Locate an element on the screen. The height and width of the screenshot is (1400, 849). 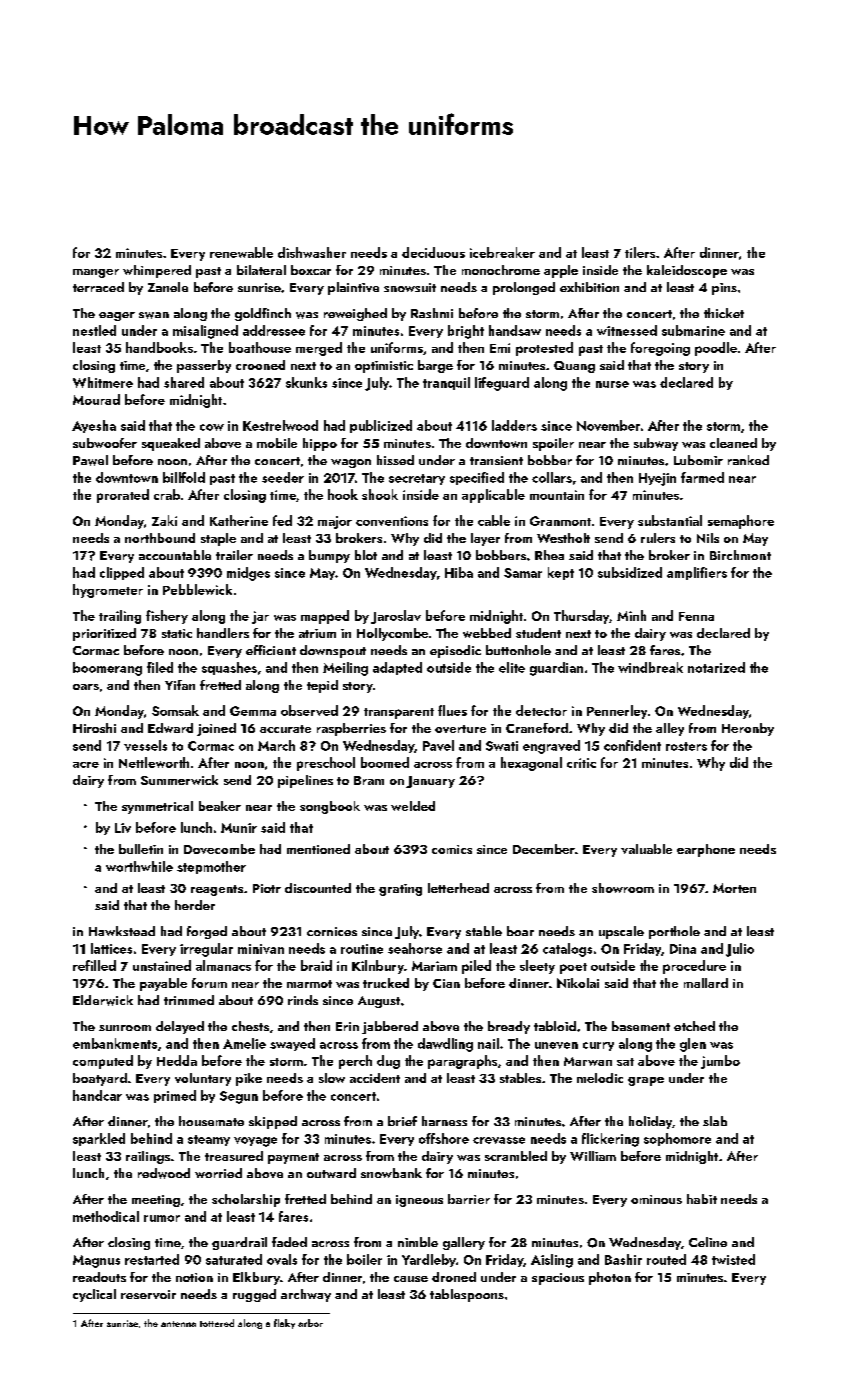
reservoir is located at coordinates (148, 1294).
